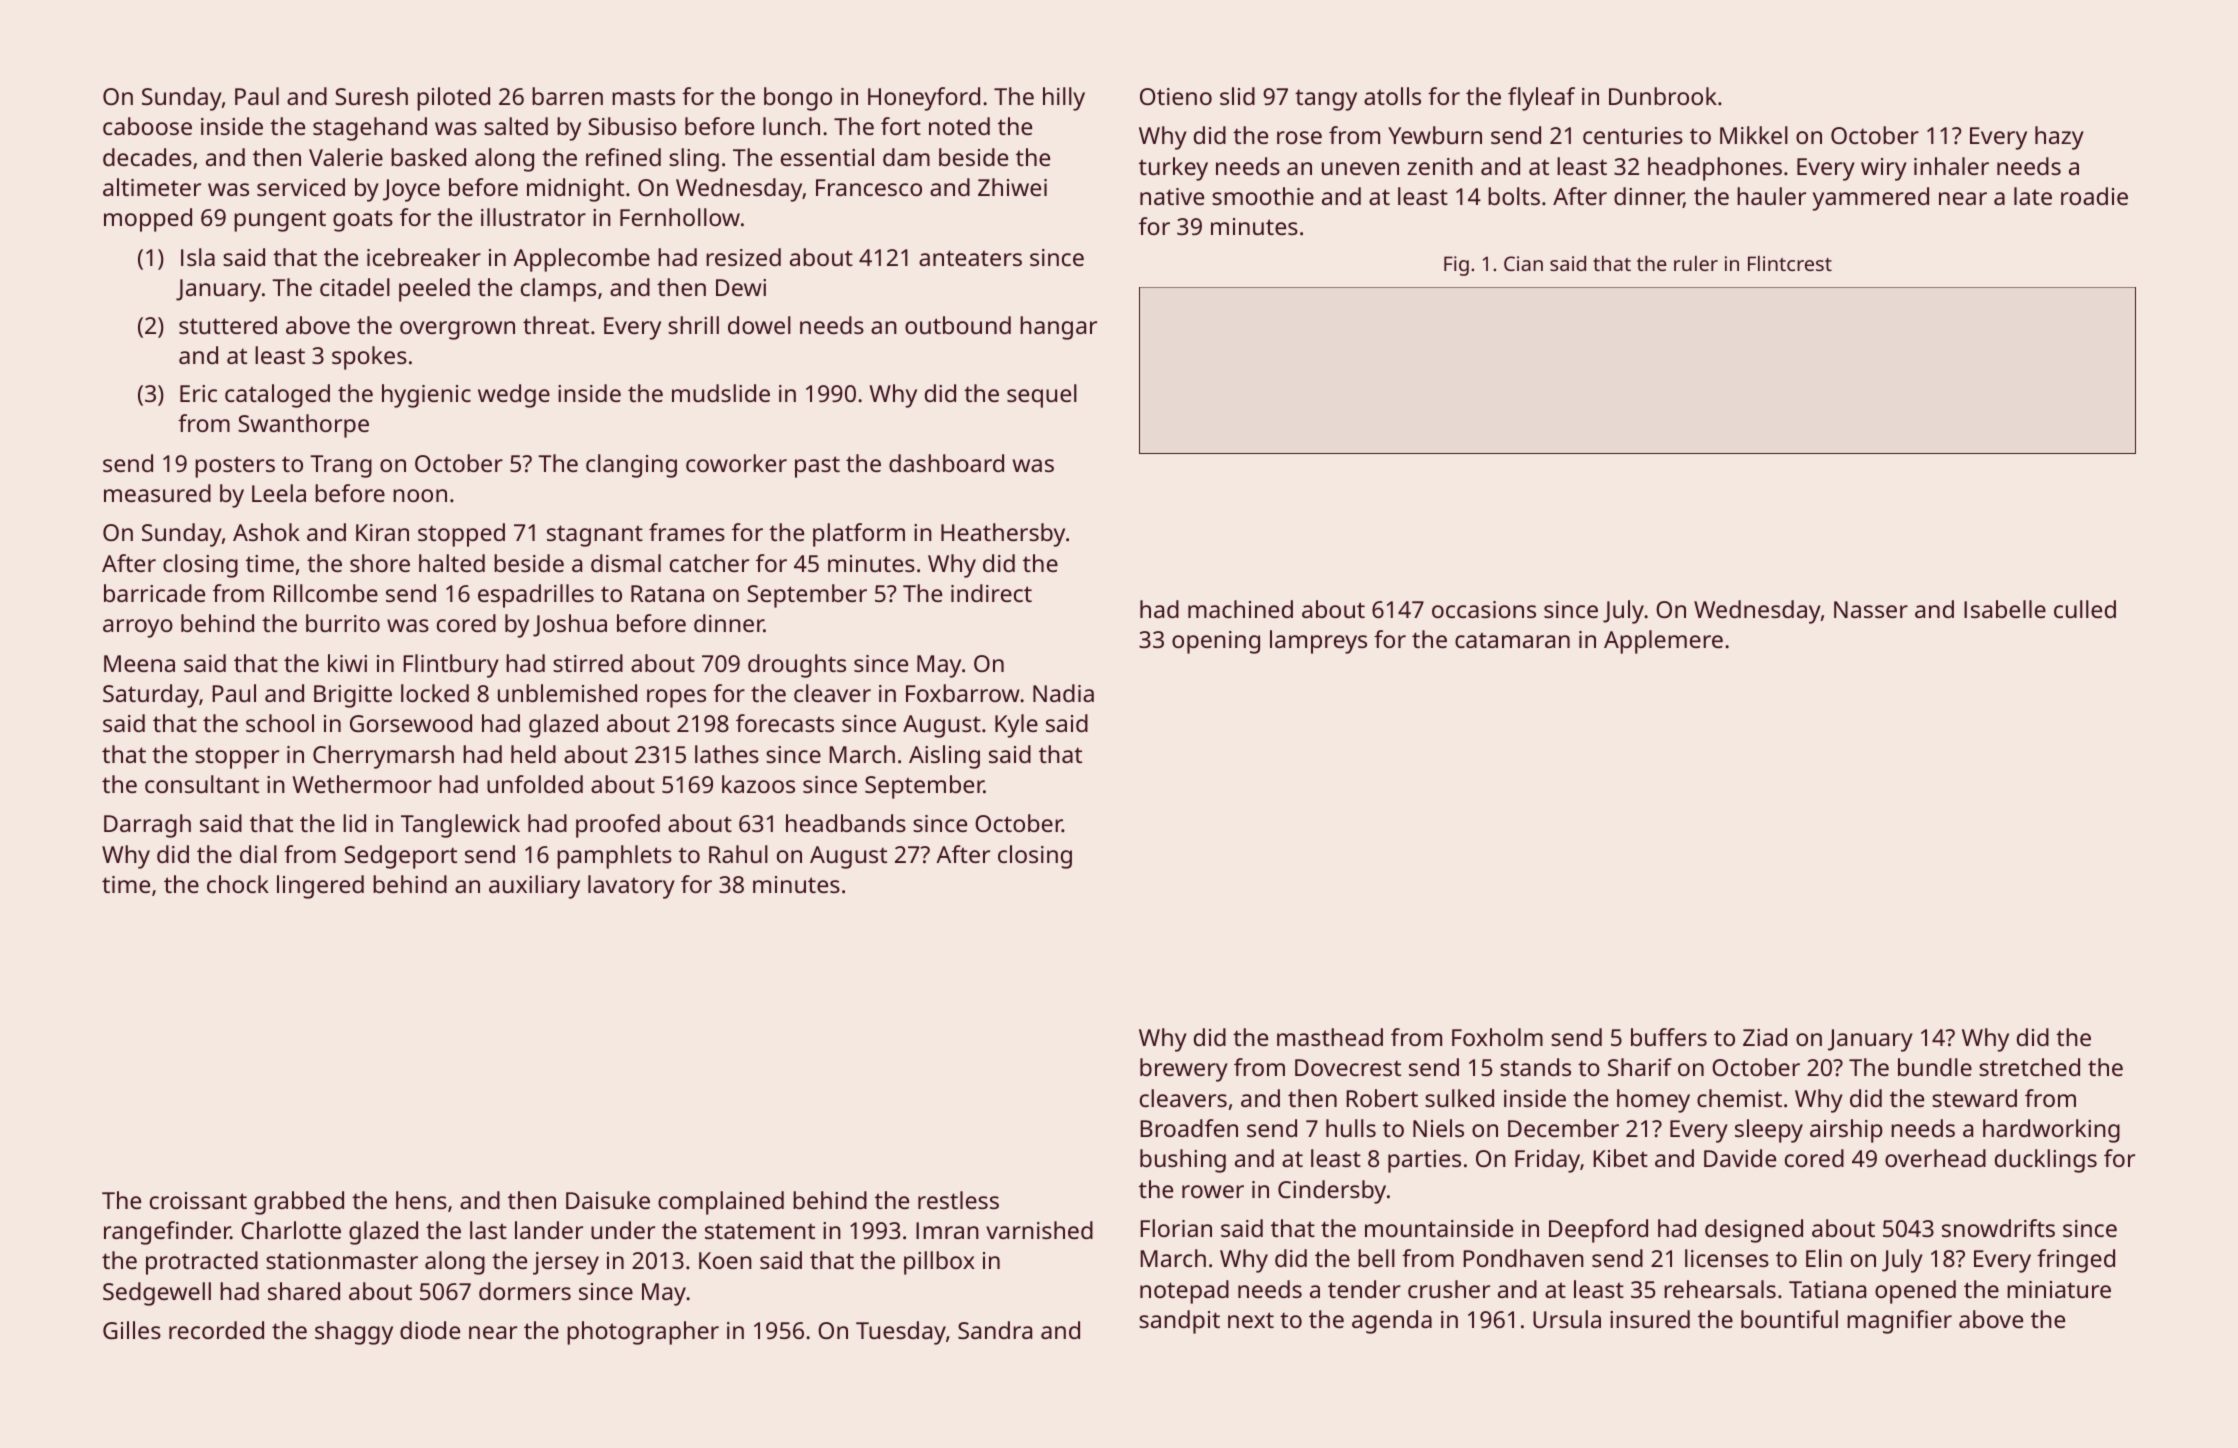 Image resolution: width=2238 pixels, height=1448 pixels. What do you see at coordinates (785, 723) in the image?
I see `forecasts` at bounding box center [785, 723].
